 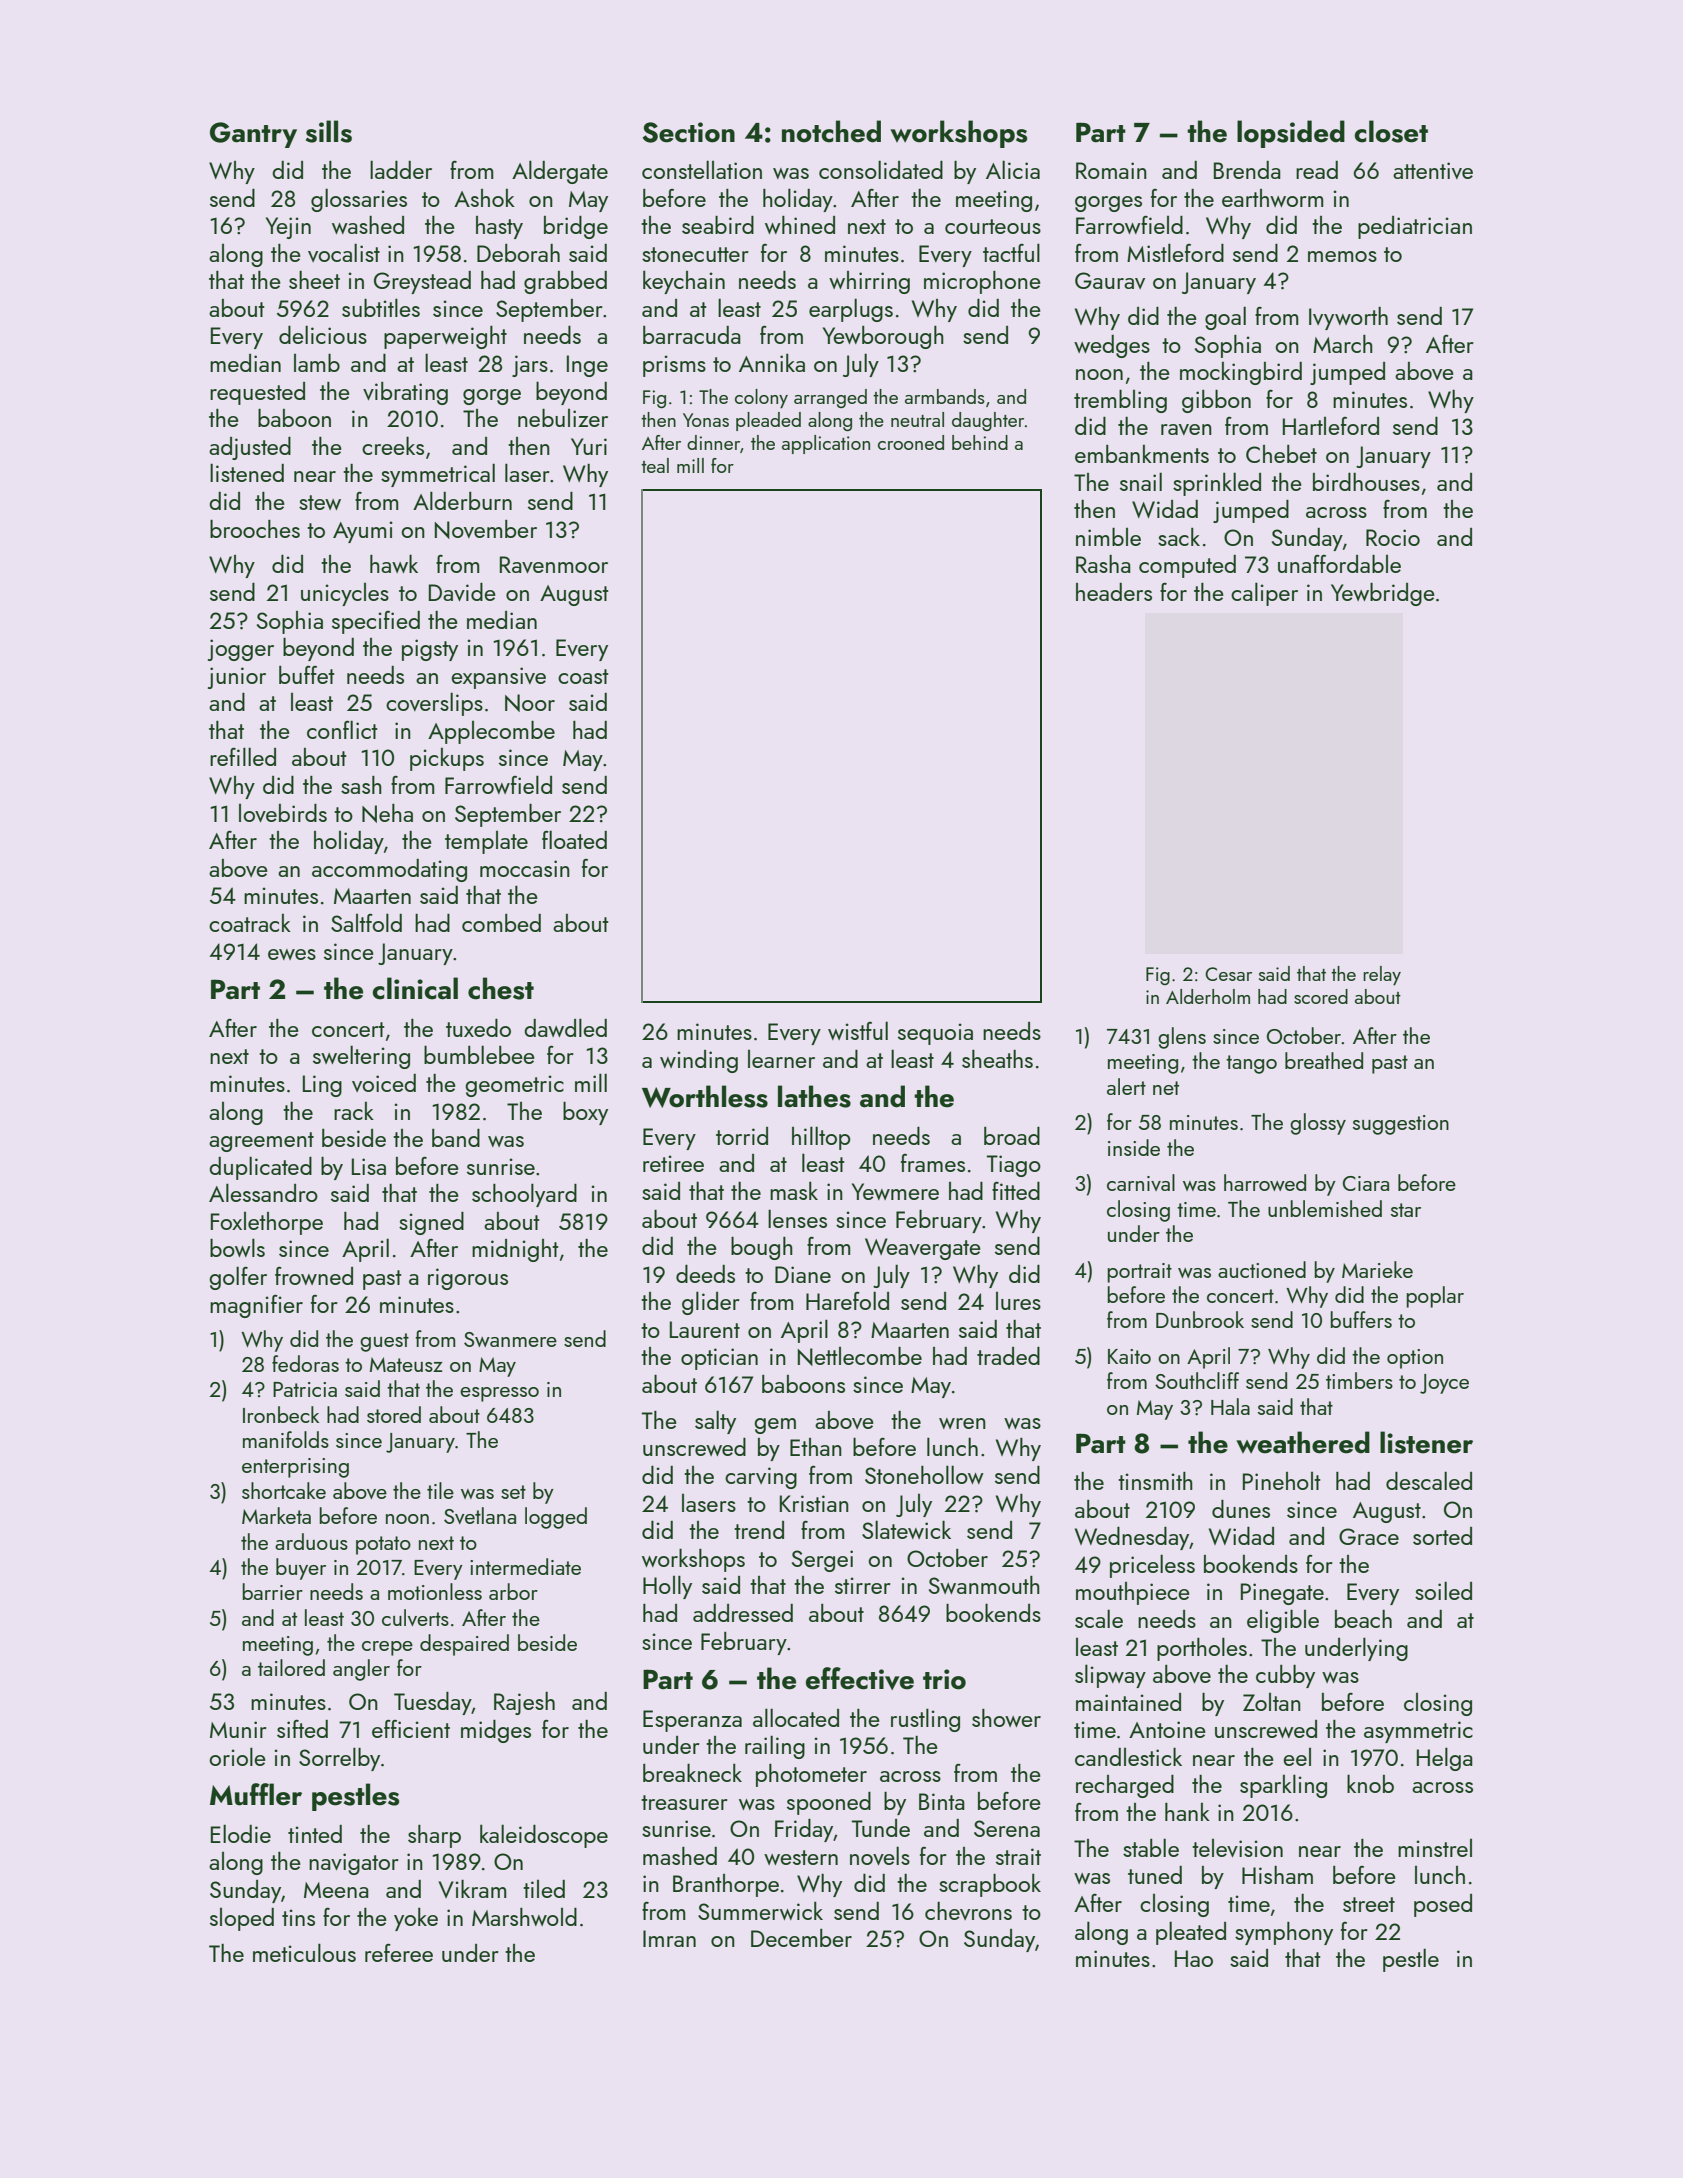 What do you see at coordinates (291, 1667) in the document?
I see `tailored` at bounding box center [291, 1667].
